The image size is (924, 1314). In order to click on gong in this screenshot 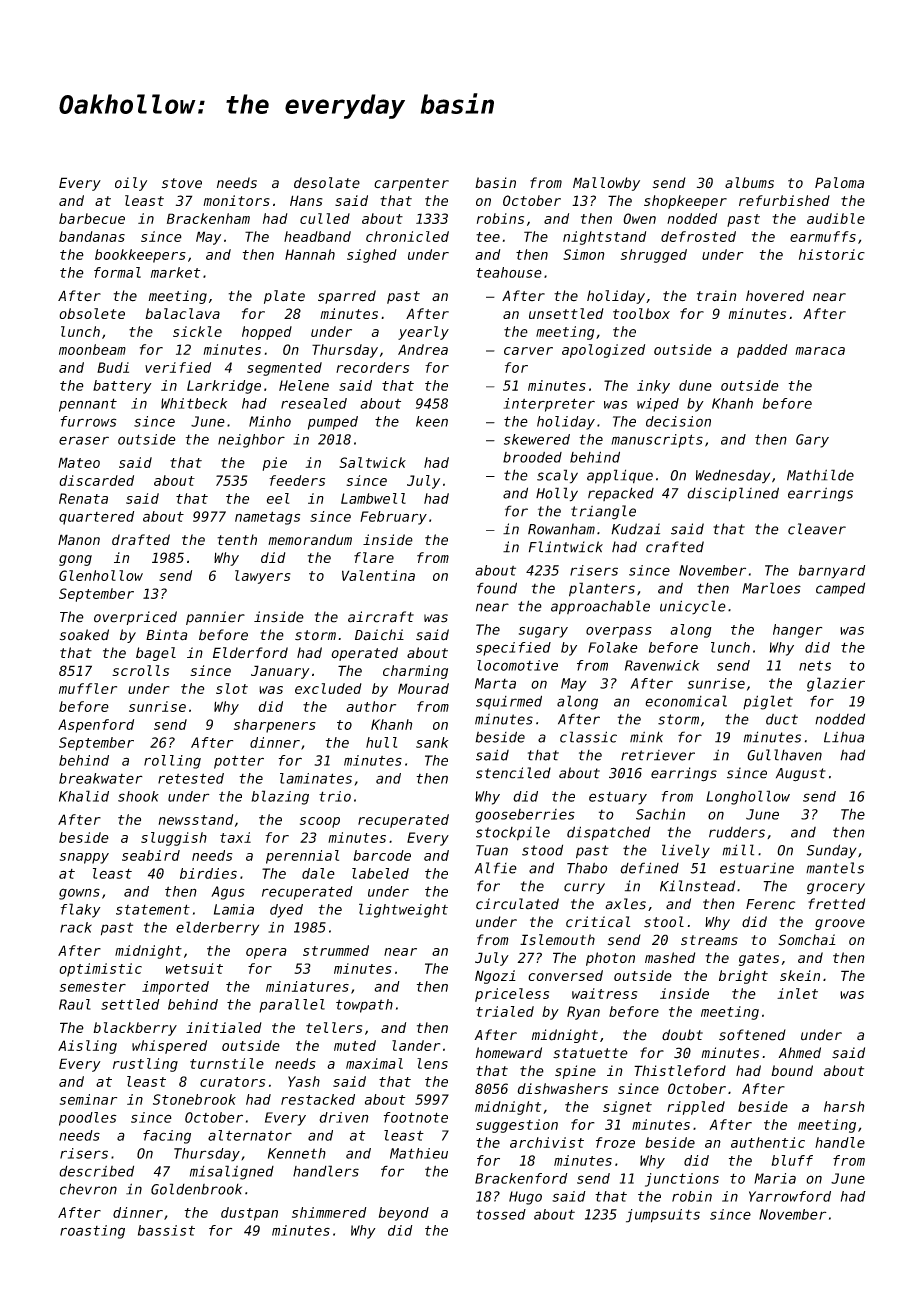, I will do `click(75, 560)`.
